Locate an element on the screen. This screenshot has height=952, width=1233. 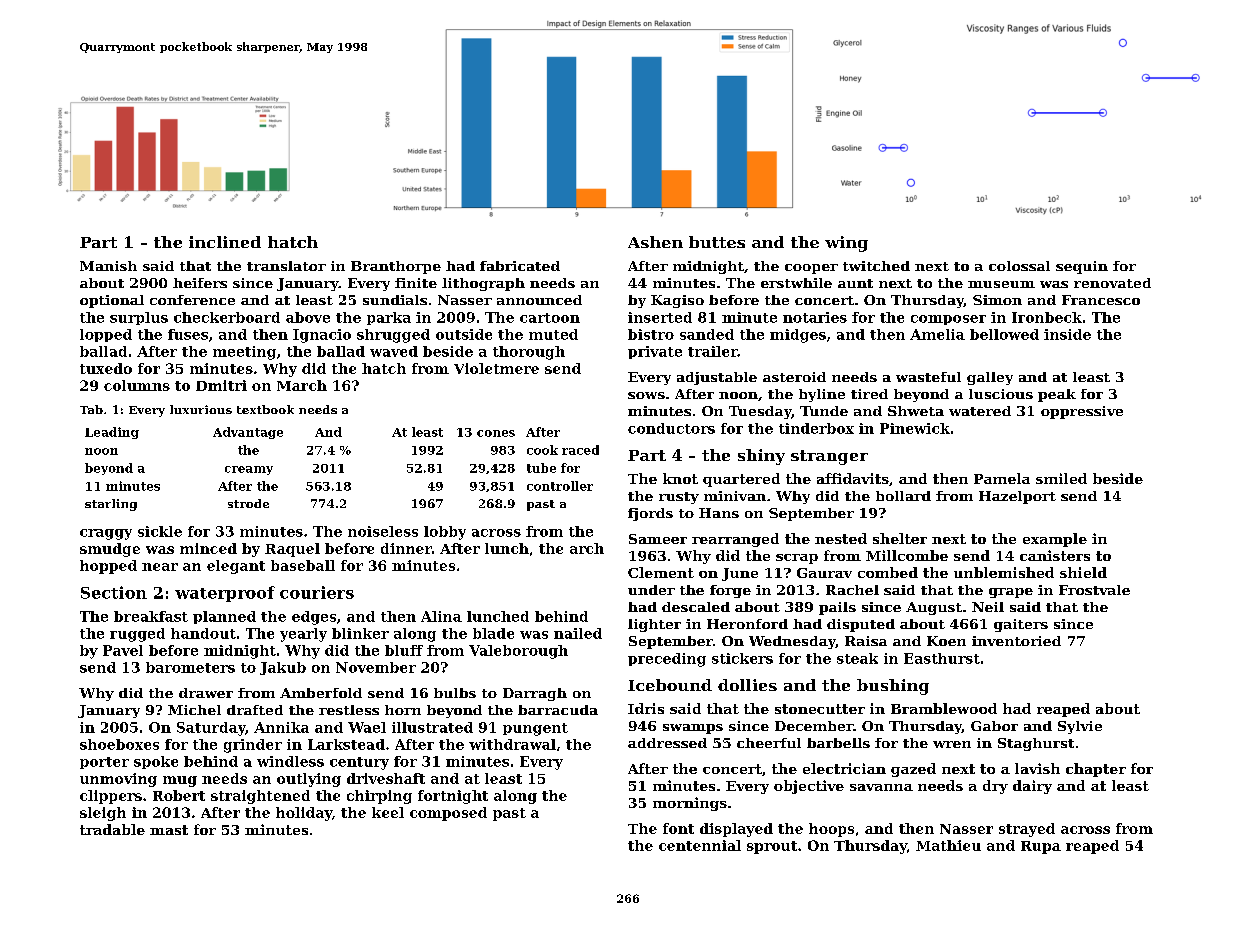
announced is located at coordinates (539, 300).
